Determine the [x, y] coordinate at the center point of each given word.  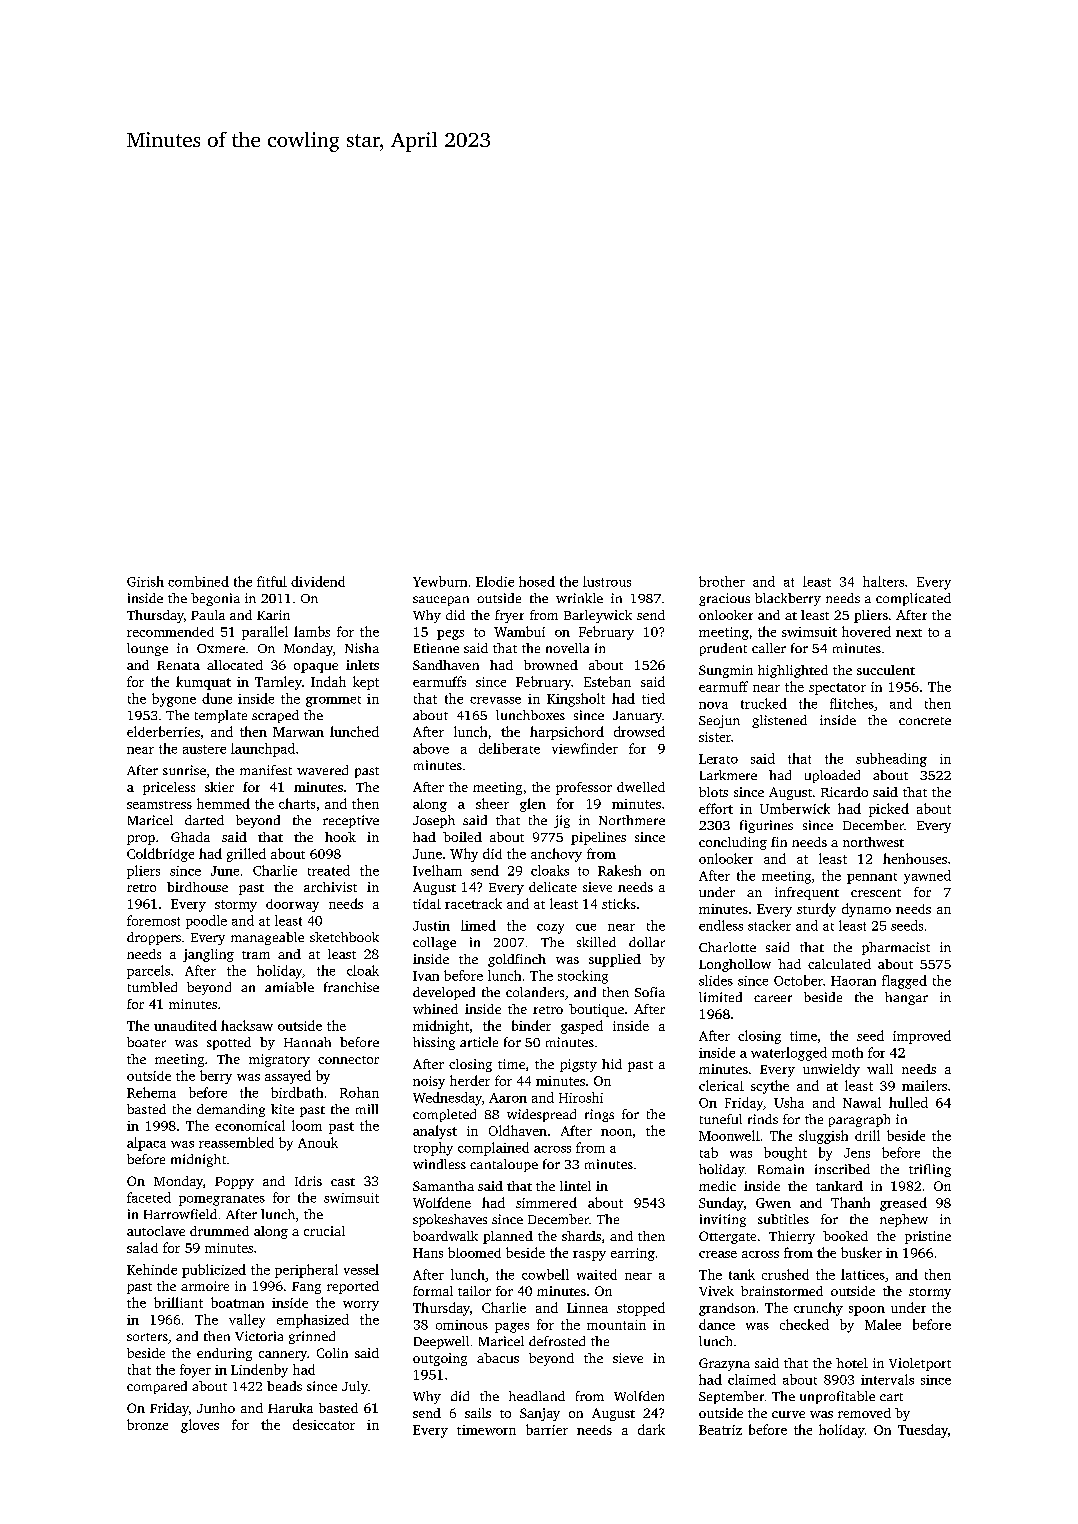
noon [616, 1132]
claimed [752, 1379]
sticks [619, 903]
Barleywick [598, 616]
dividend [318, 581]
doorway [292, 905]
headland [537, 1396]
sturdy [816, 910]
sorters [147, 1337]
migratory [279, 1060]
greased [903, 1204]
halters [883, 581]
